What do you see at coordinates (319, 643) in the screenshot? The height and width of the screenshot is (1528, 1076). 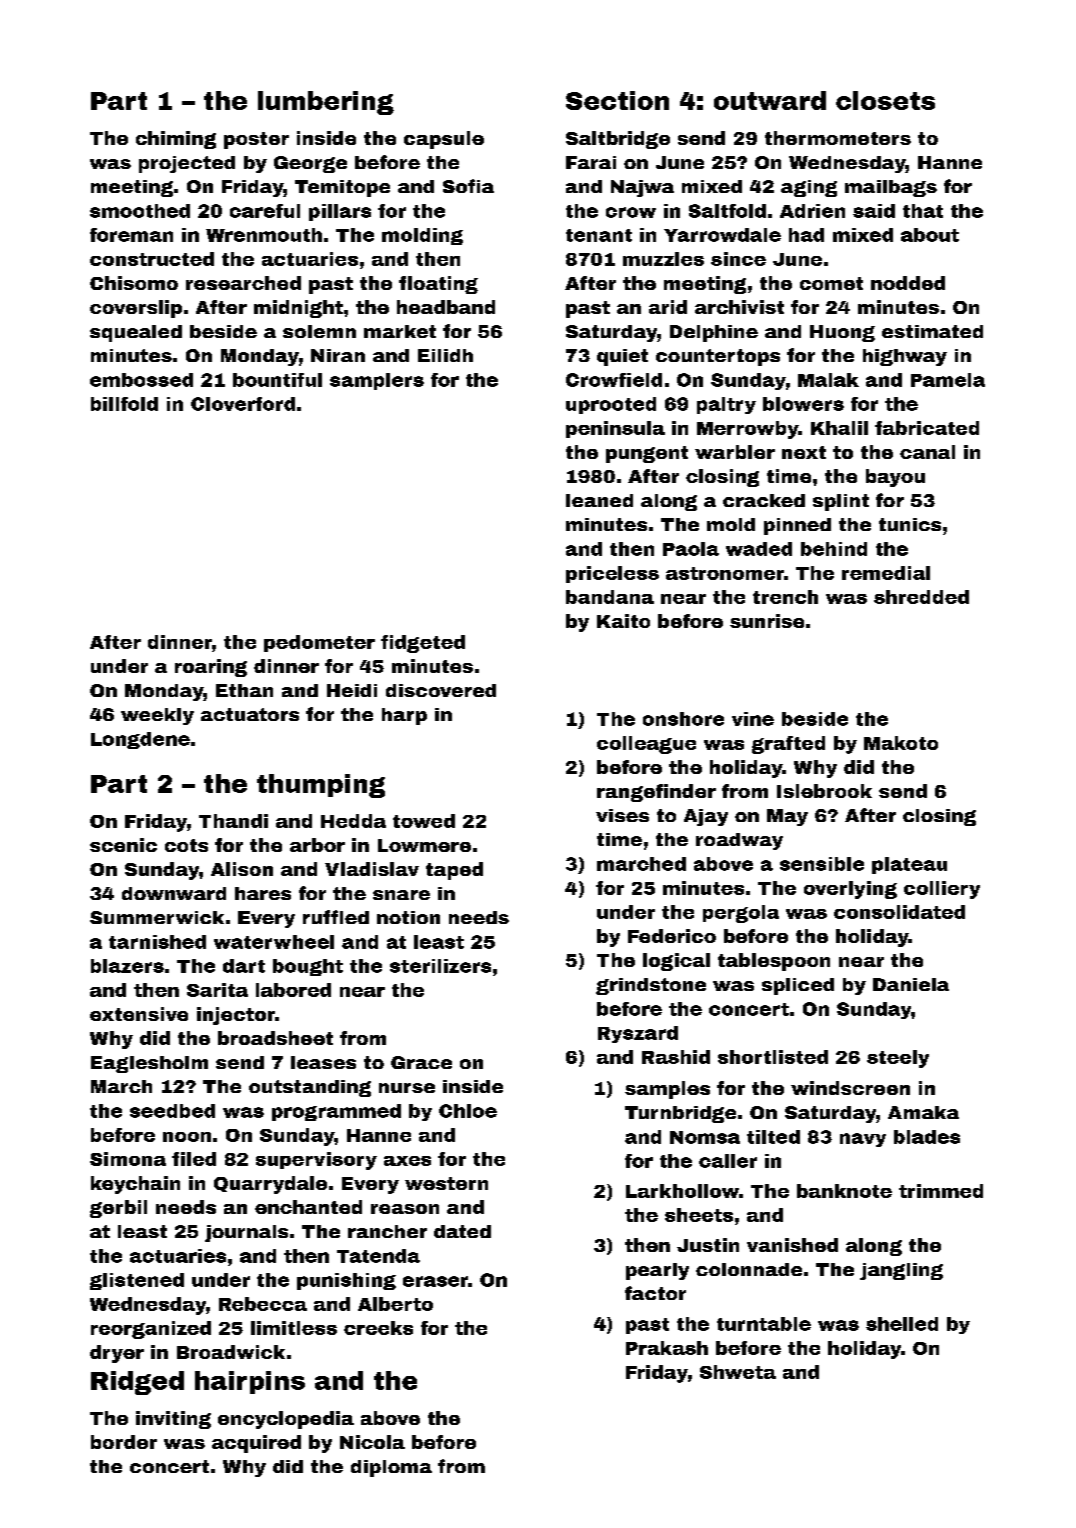 I see `pedometer` at bounding box center [319, 643].
